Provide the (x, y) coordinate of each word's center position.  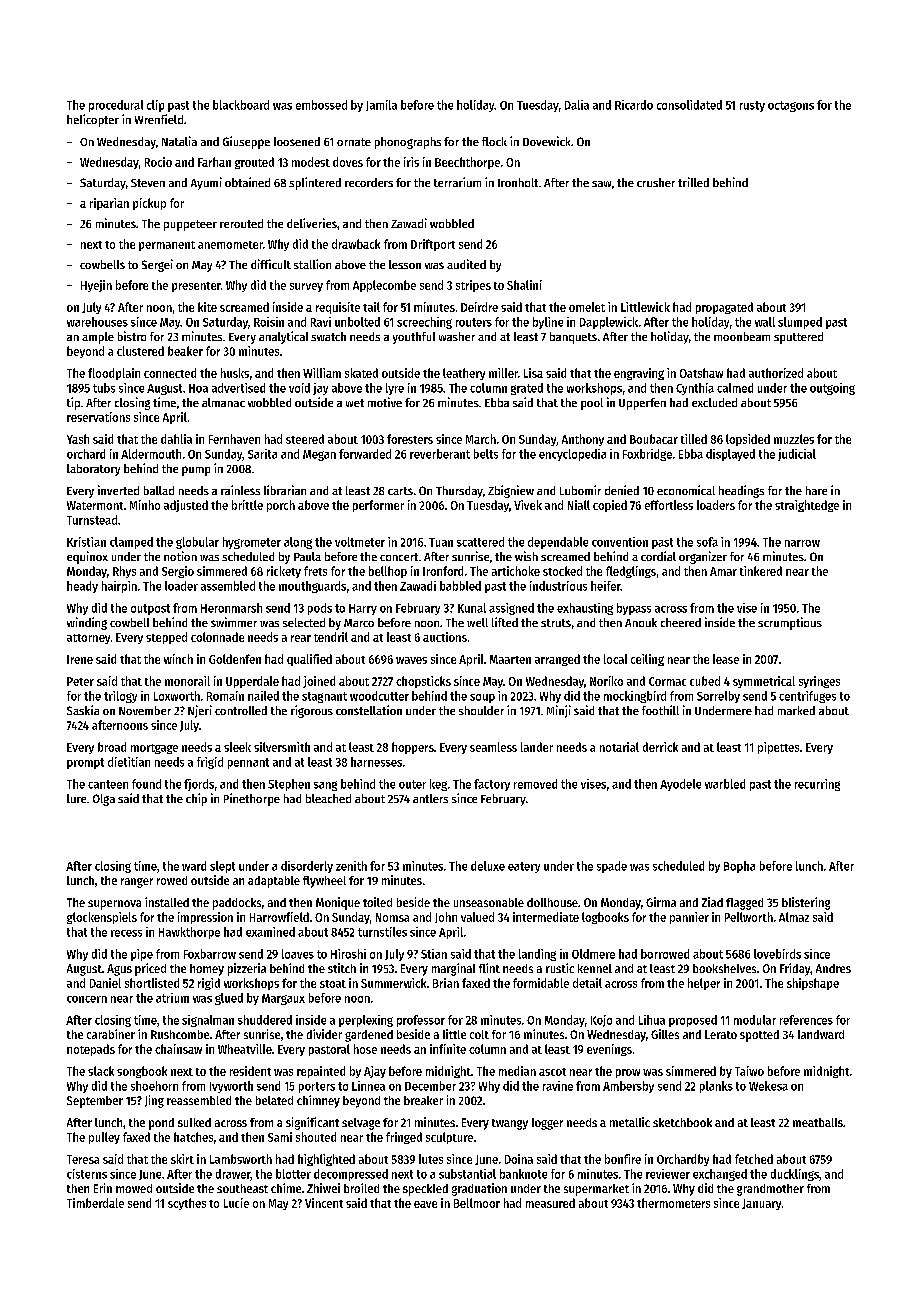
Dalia (577, 105)
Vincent (324, 1203)
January (761, 1204)
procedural (116, 106)
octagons (791, 106)
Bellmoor (477, 1203)
